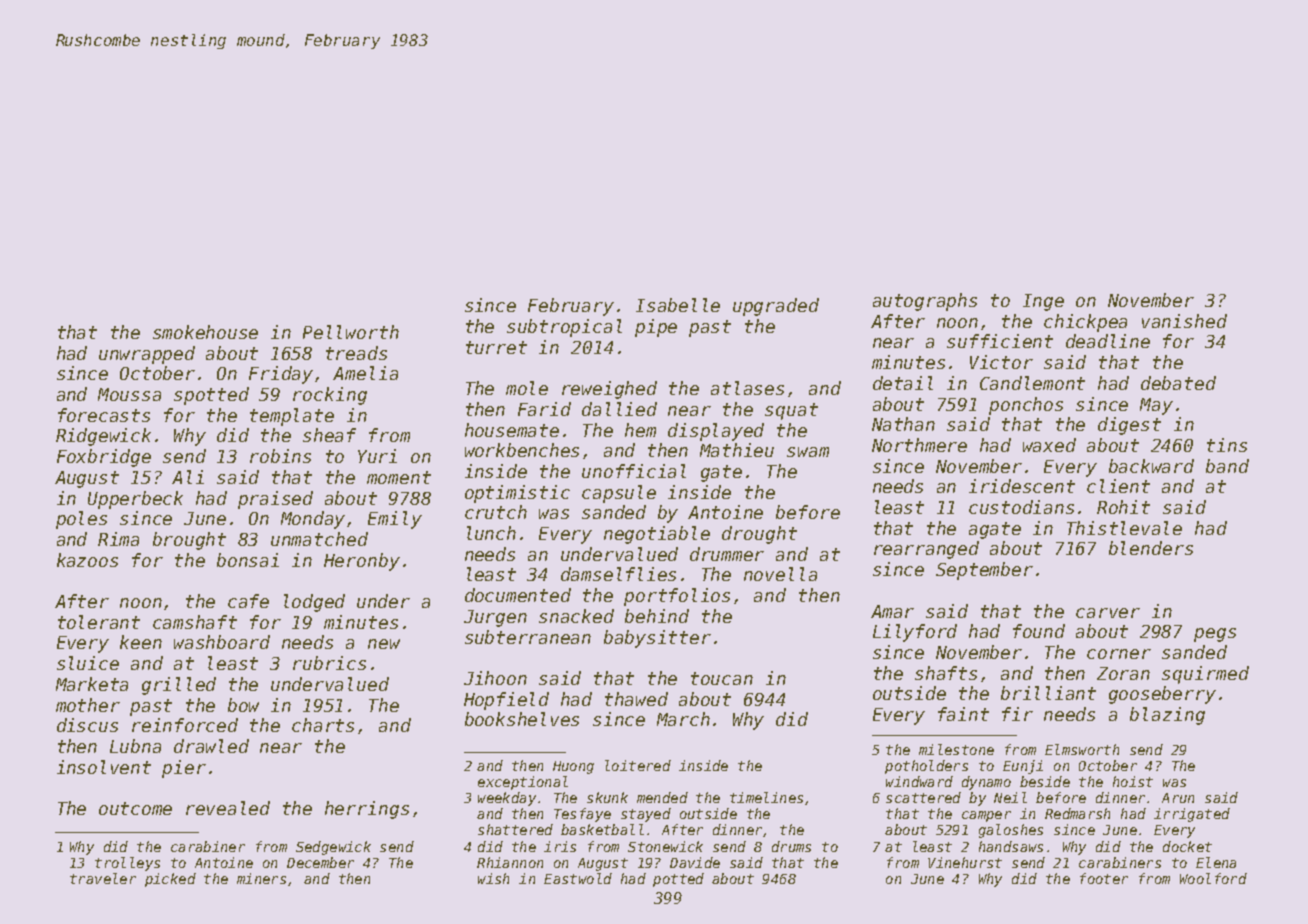 The image size is (1308, 924). Describe the element at coordinates (179, 686) in the screenshot. I see `grilled` at that location.
